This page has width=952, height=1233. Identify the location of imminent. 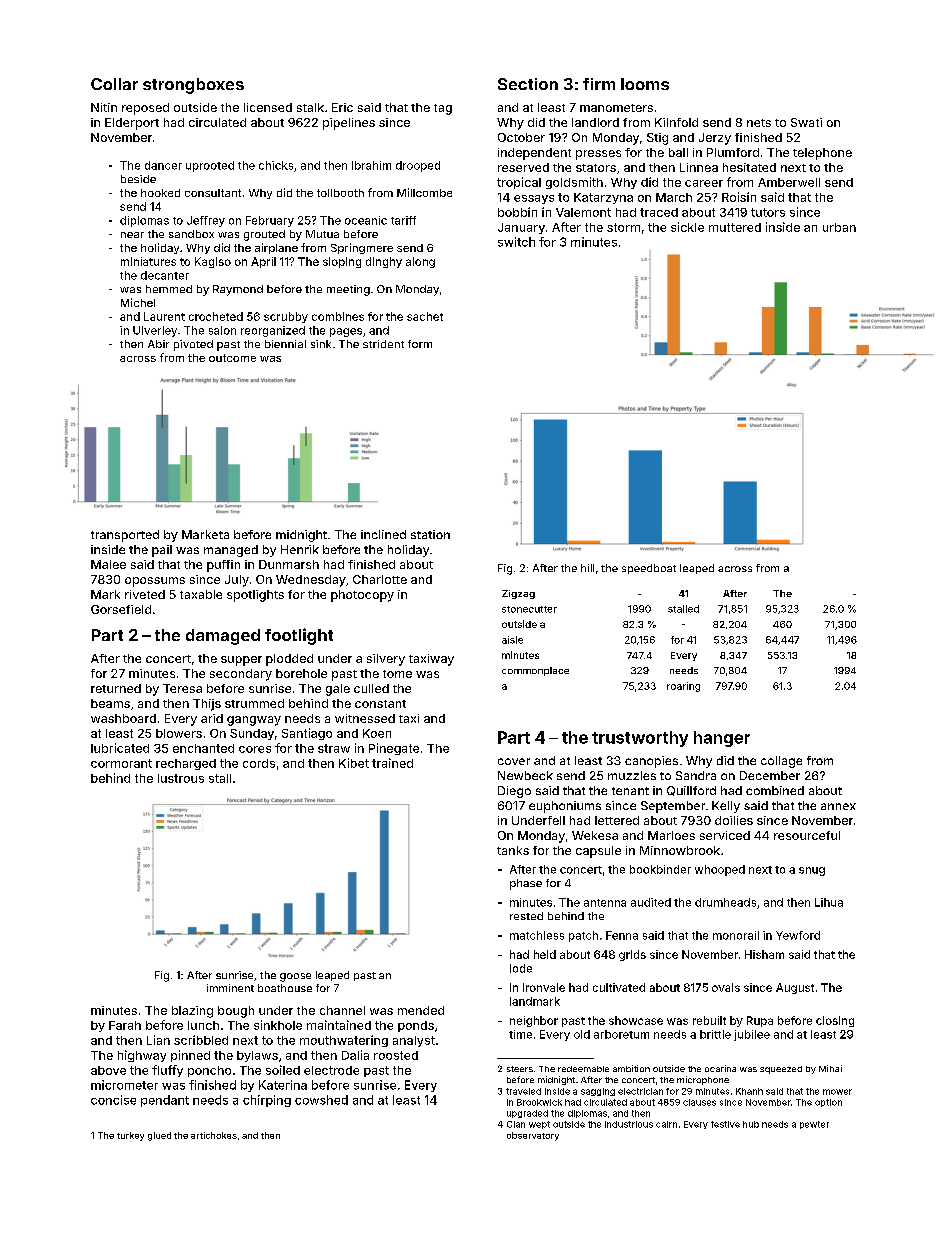
(230, 988).
